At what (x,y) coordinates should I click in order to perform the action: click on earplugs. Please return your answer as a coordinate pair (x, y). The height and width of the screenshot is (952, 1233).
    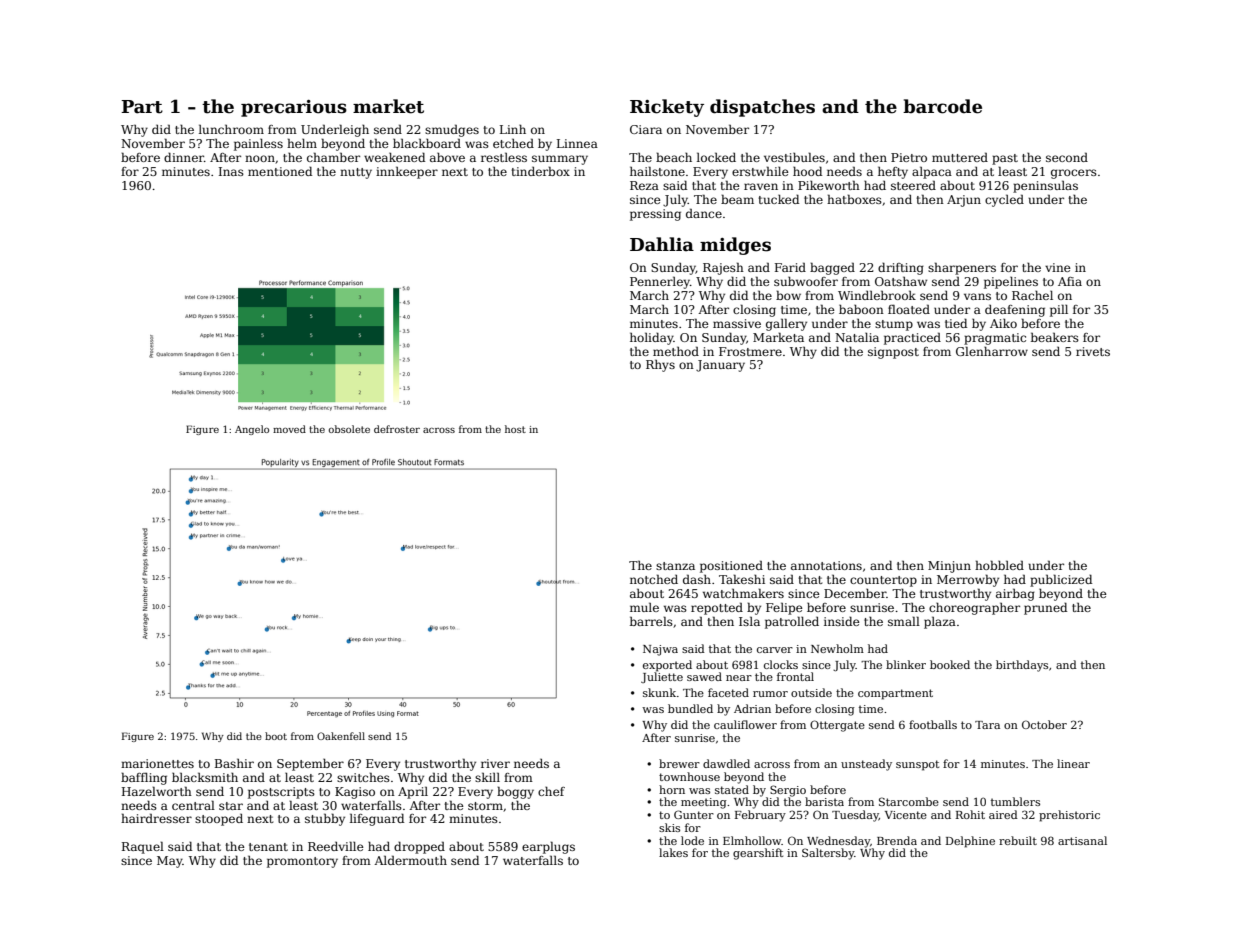
    Looking at the image, I should click on (548, 847).
